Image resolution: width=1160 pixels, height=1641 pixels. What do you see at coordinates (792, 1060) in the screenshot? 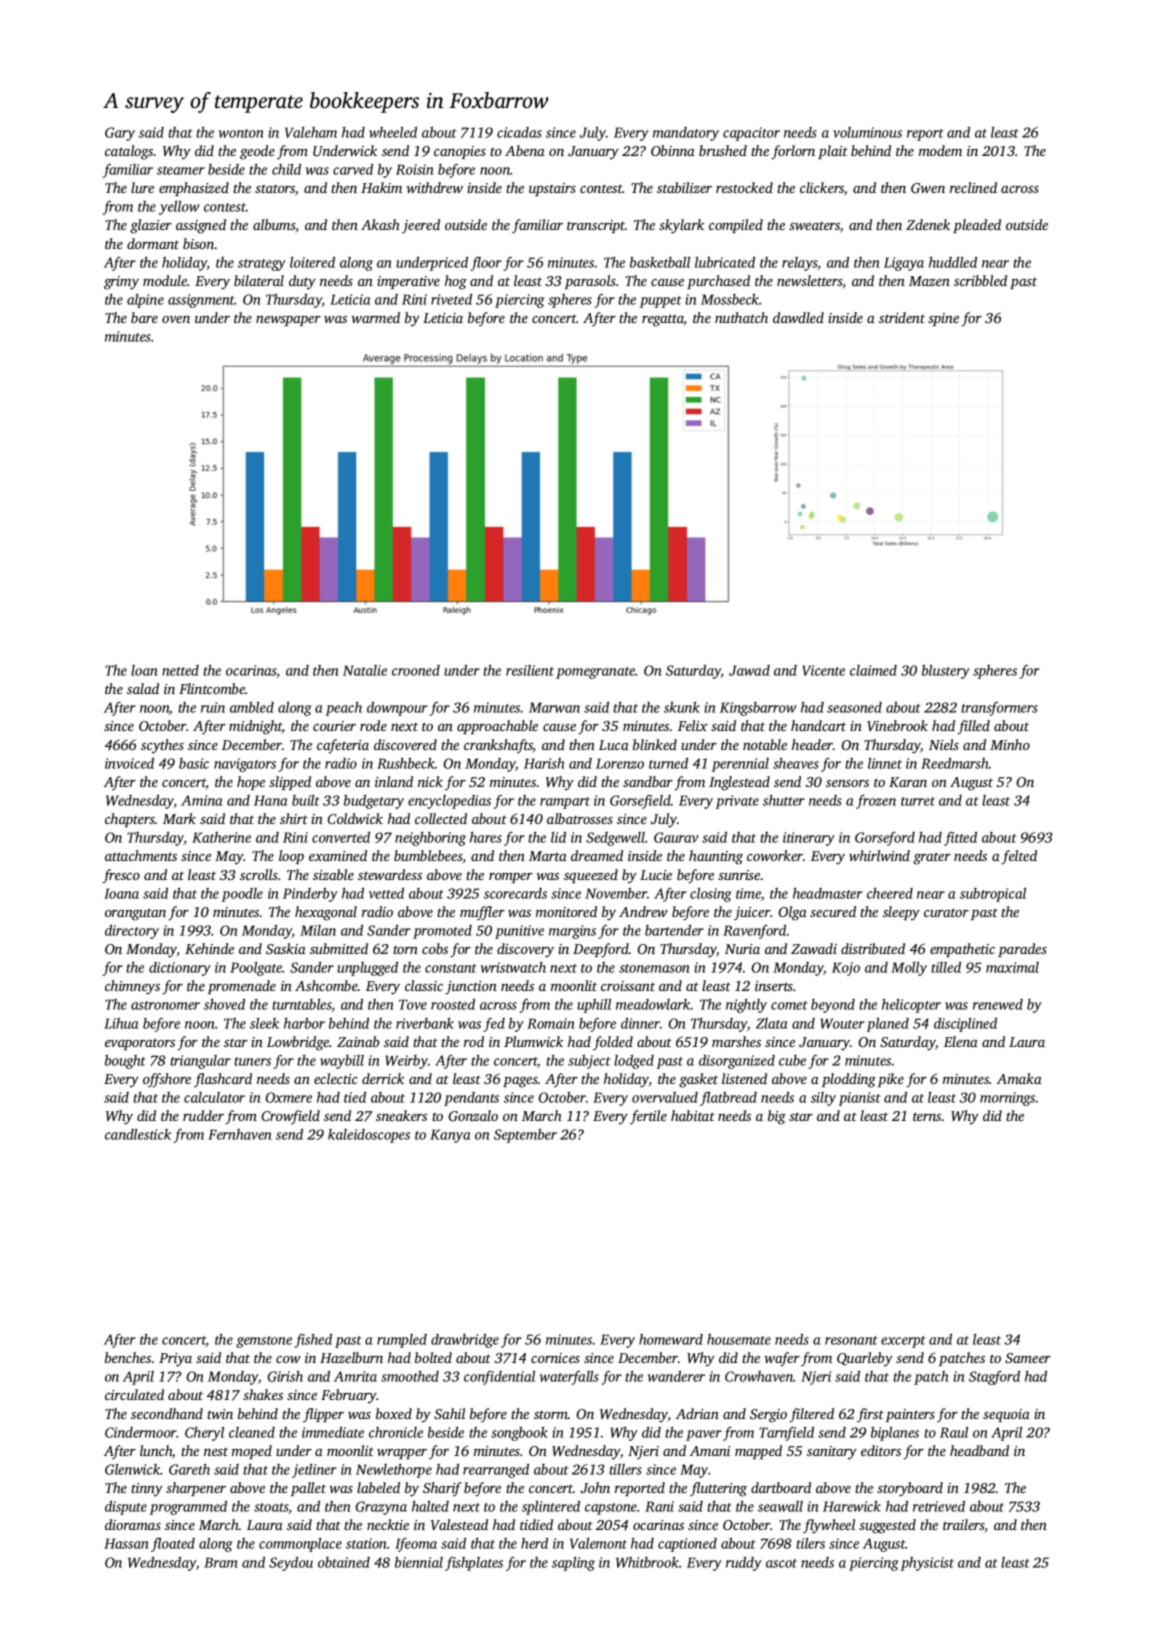
I see `cube` at bounding box center [792, 1060].
